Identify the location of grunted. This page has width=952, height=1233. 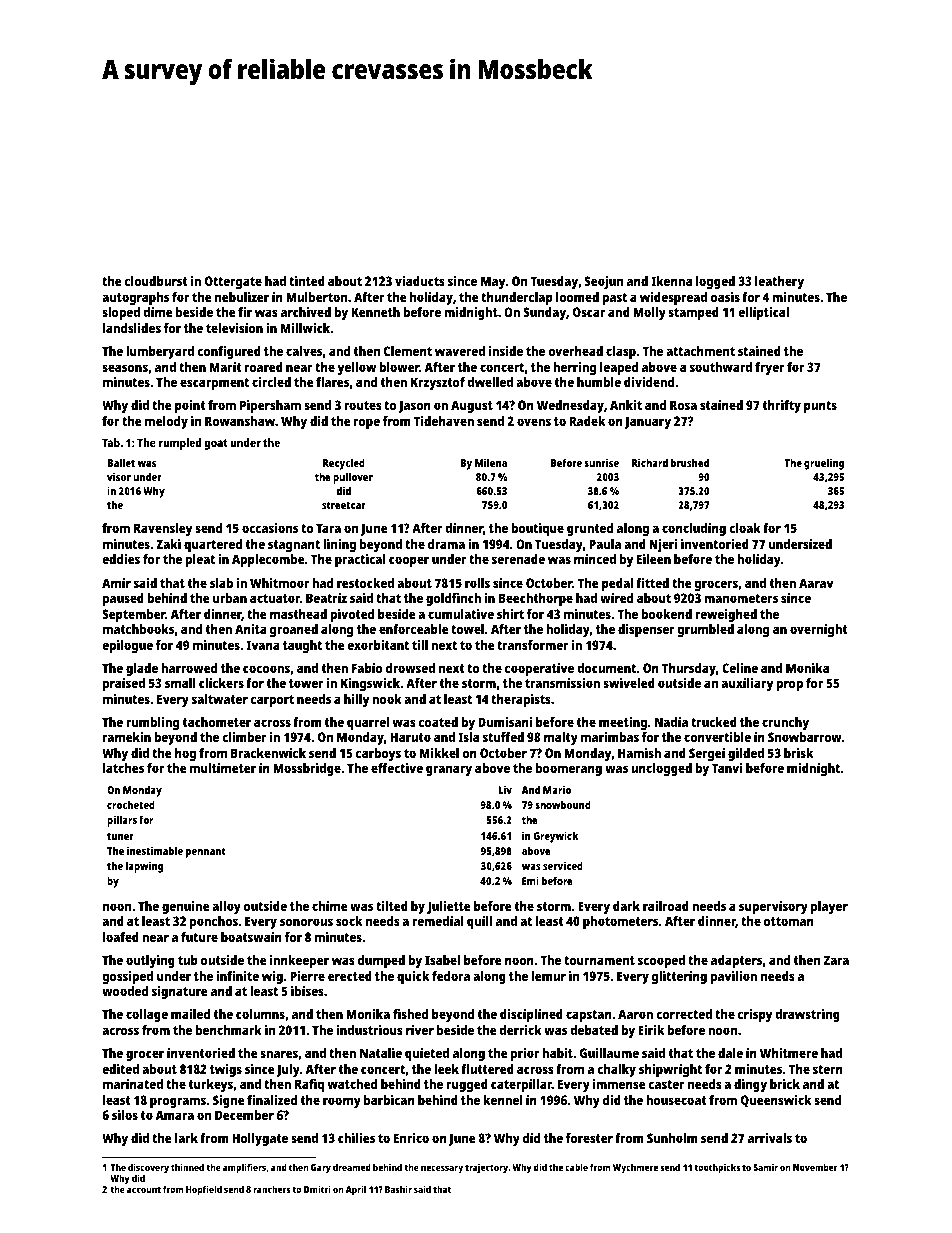
(590, 529).
